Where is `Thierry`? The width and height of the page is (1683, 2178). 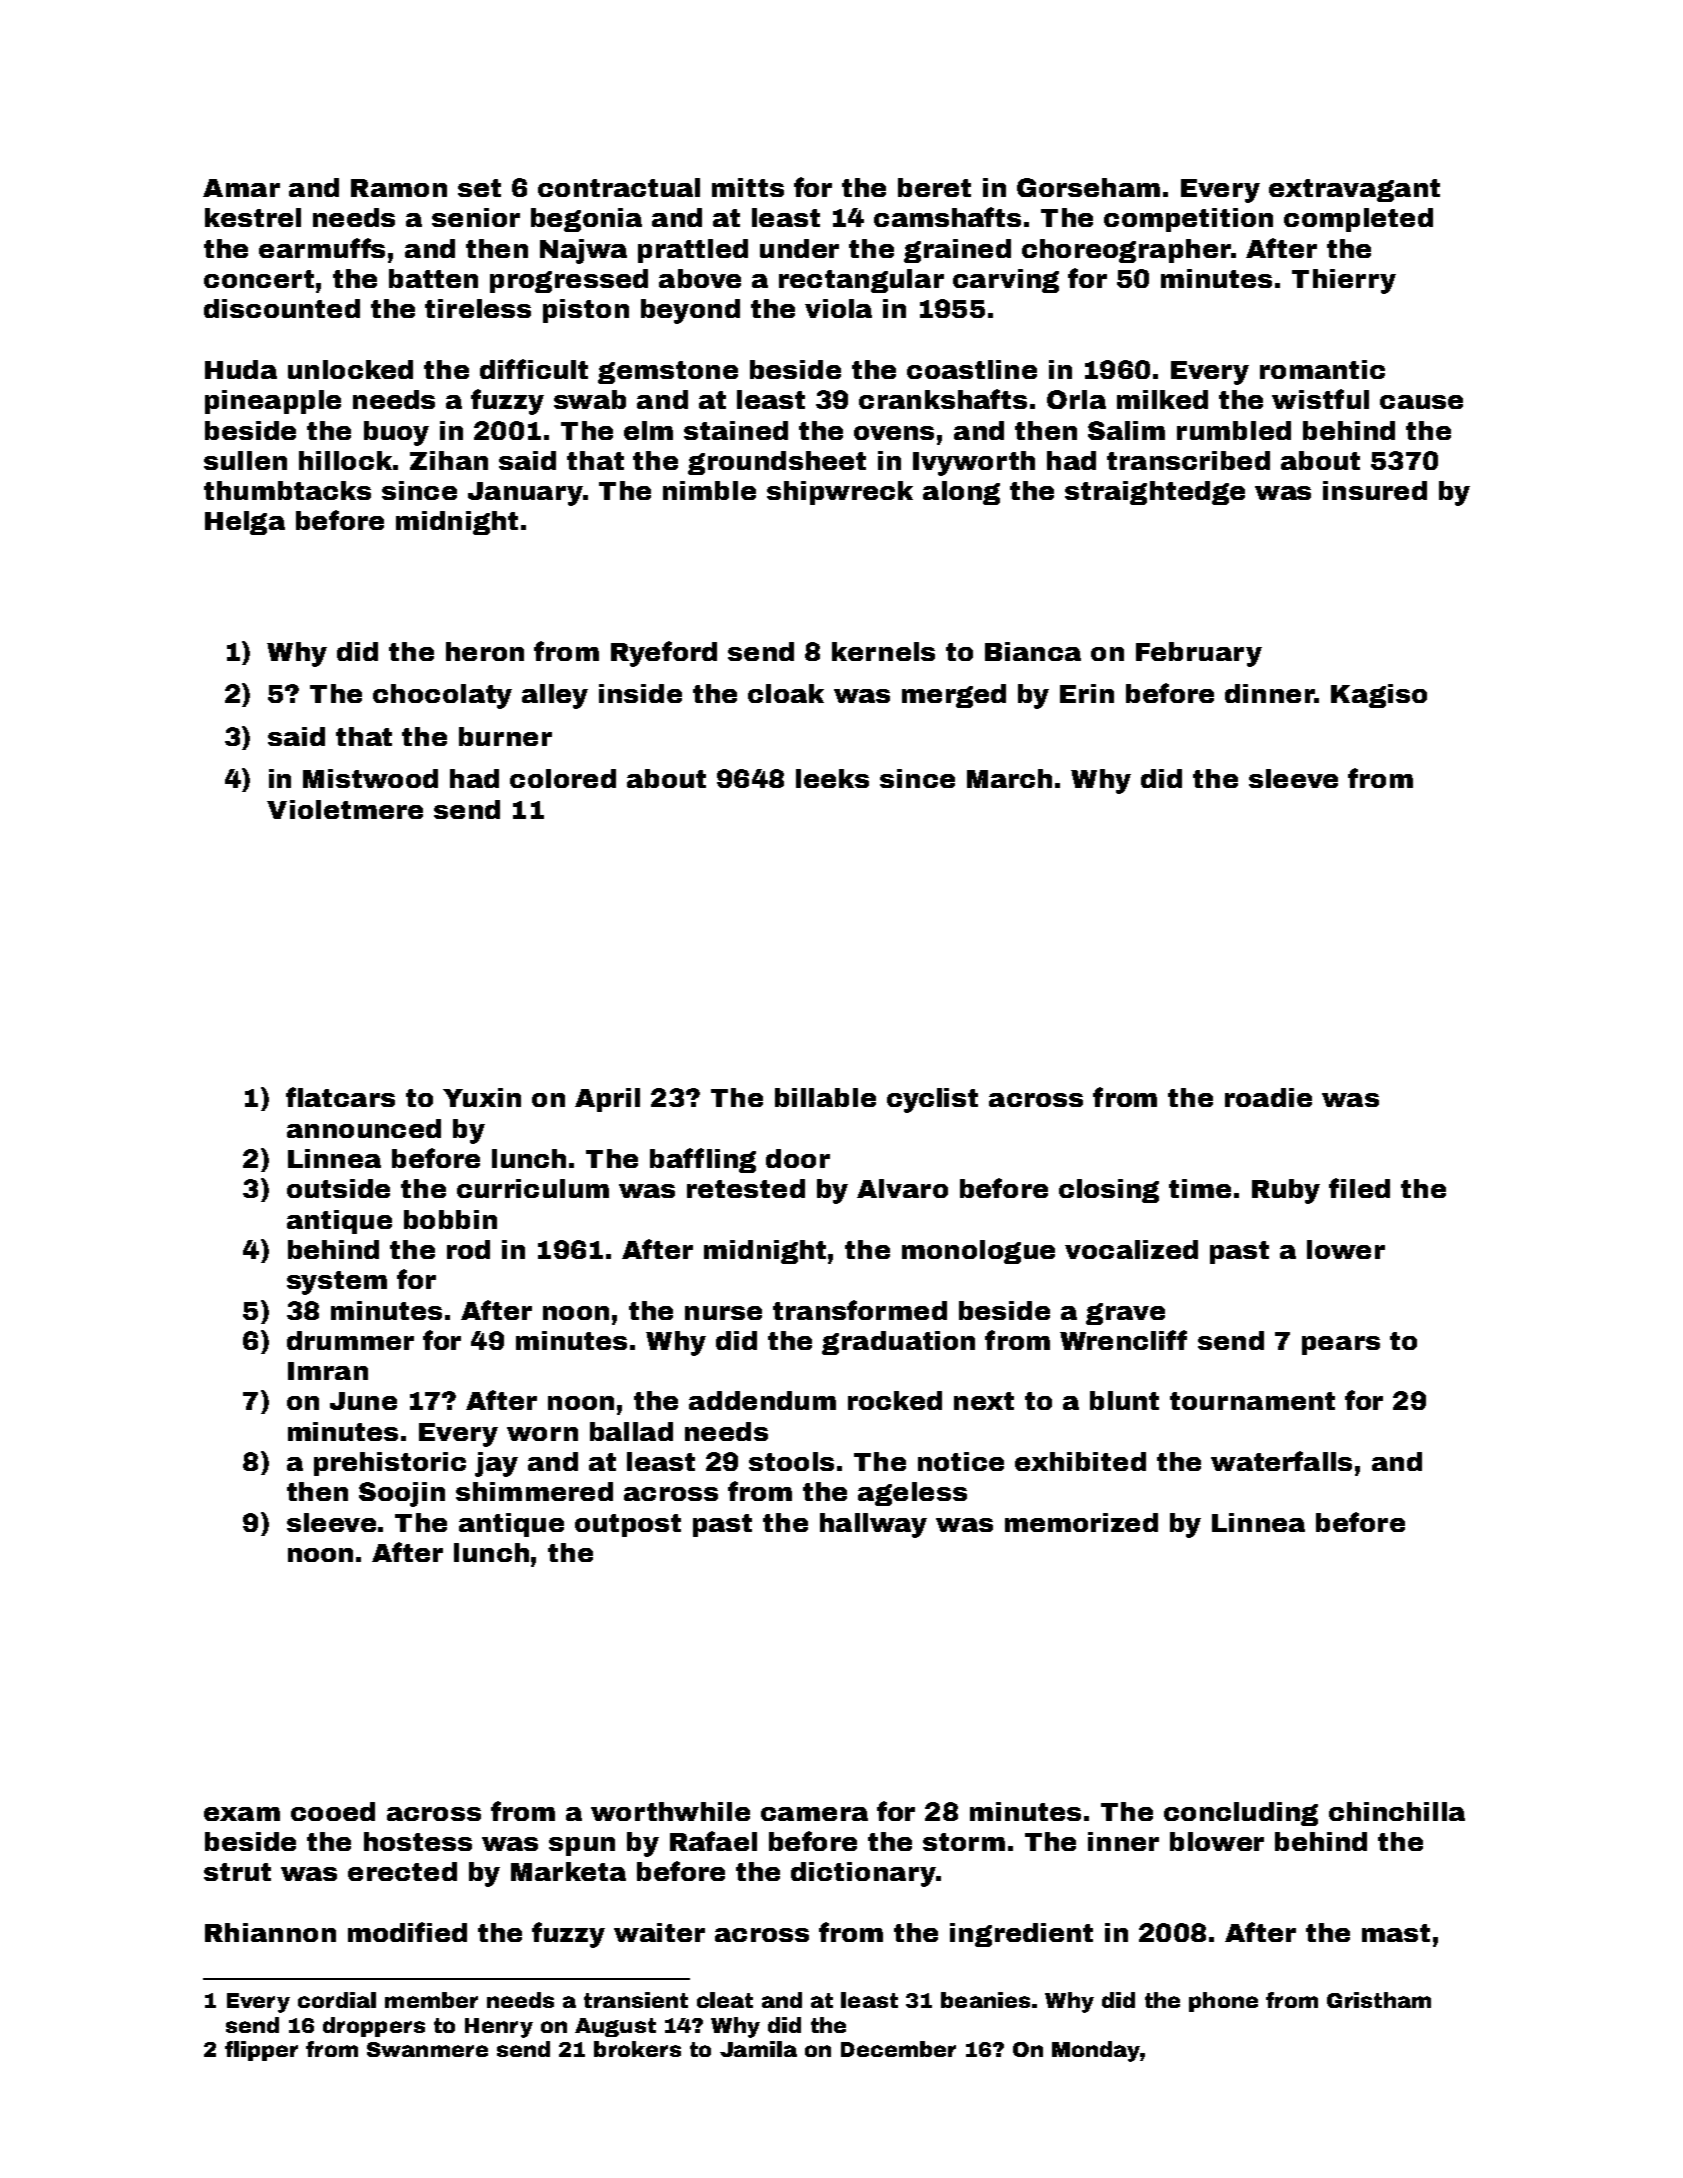
Thierry is located at coordinates (1344, 281).
